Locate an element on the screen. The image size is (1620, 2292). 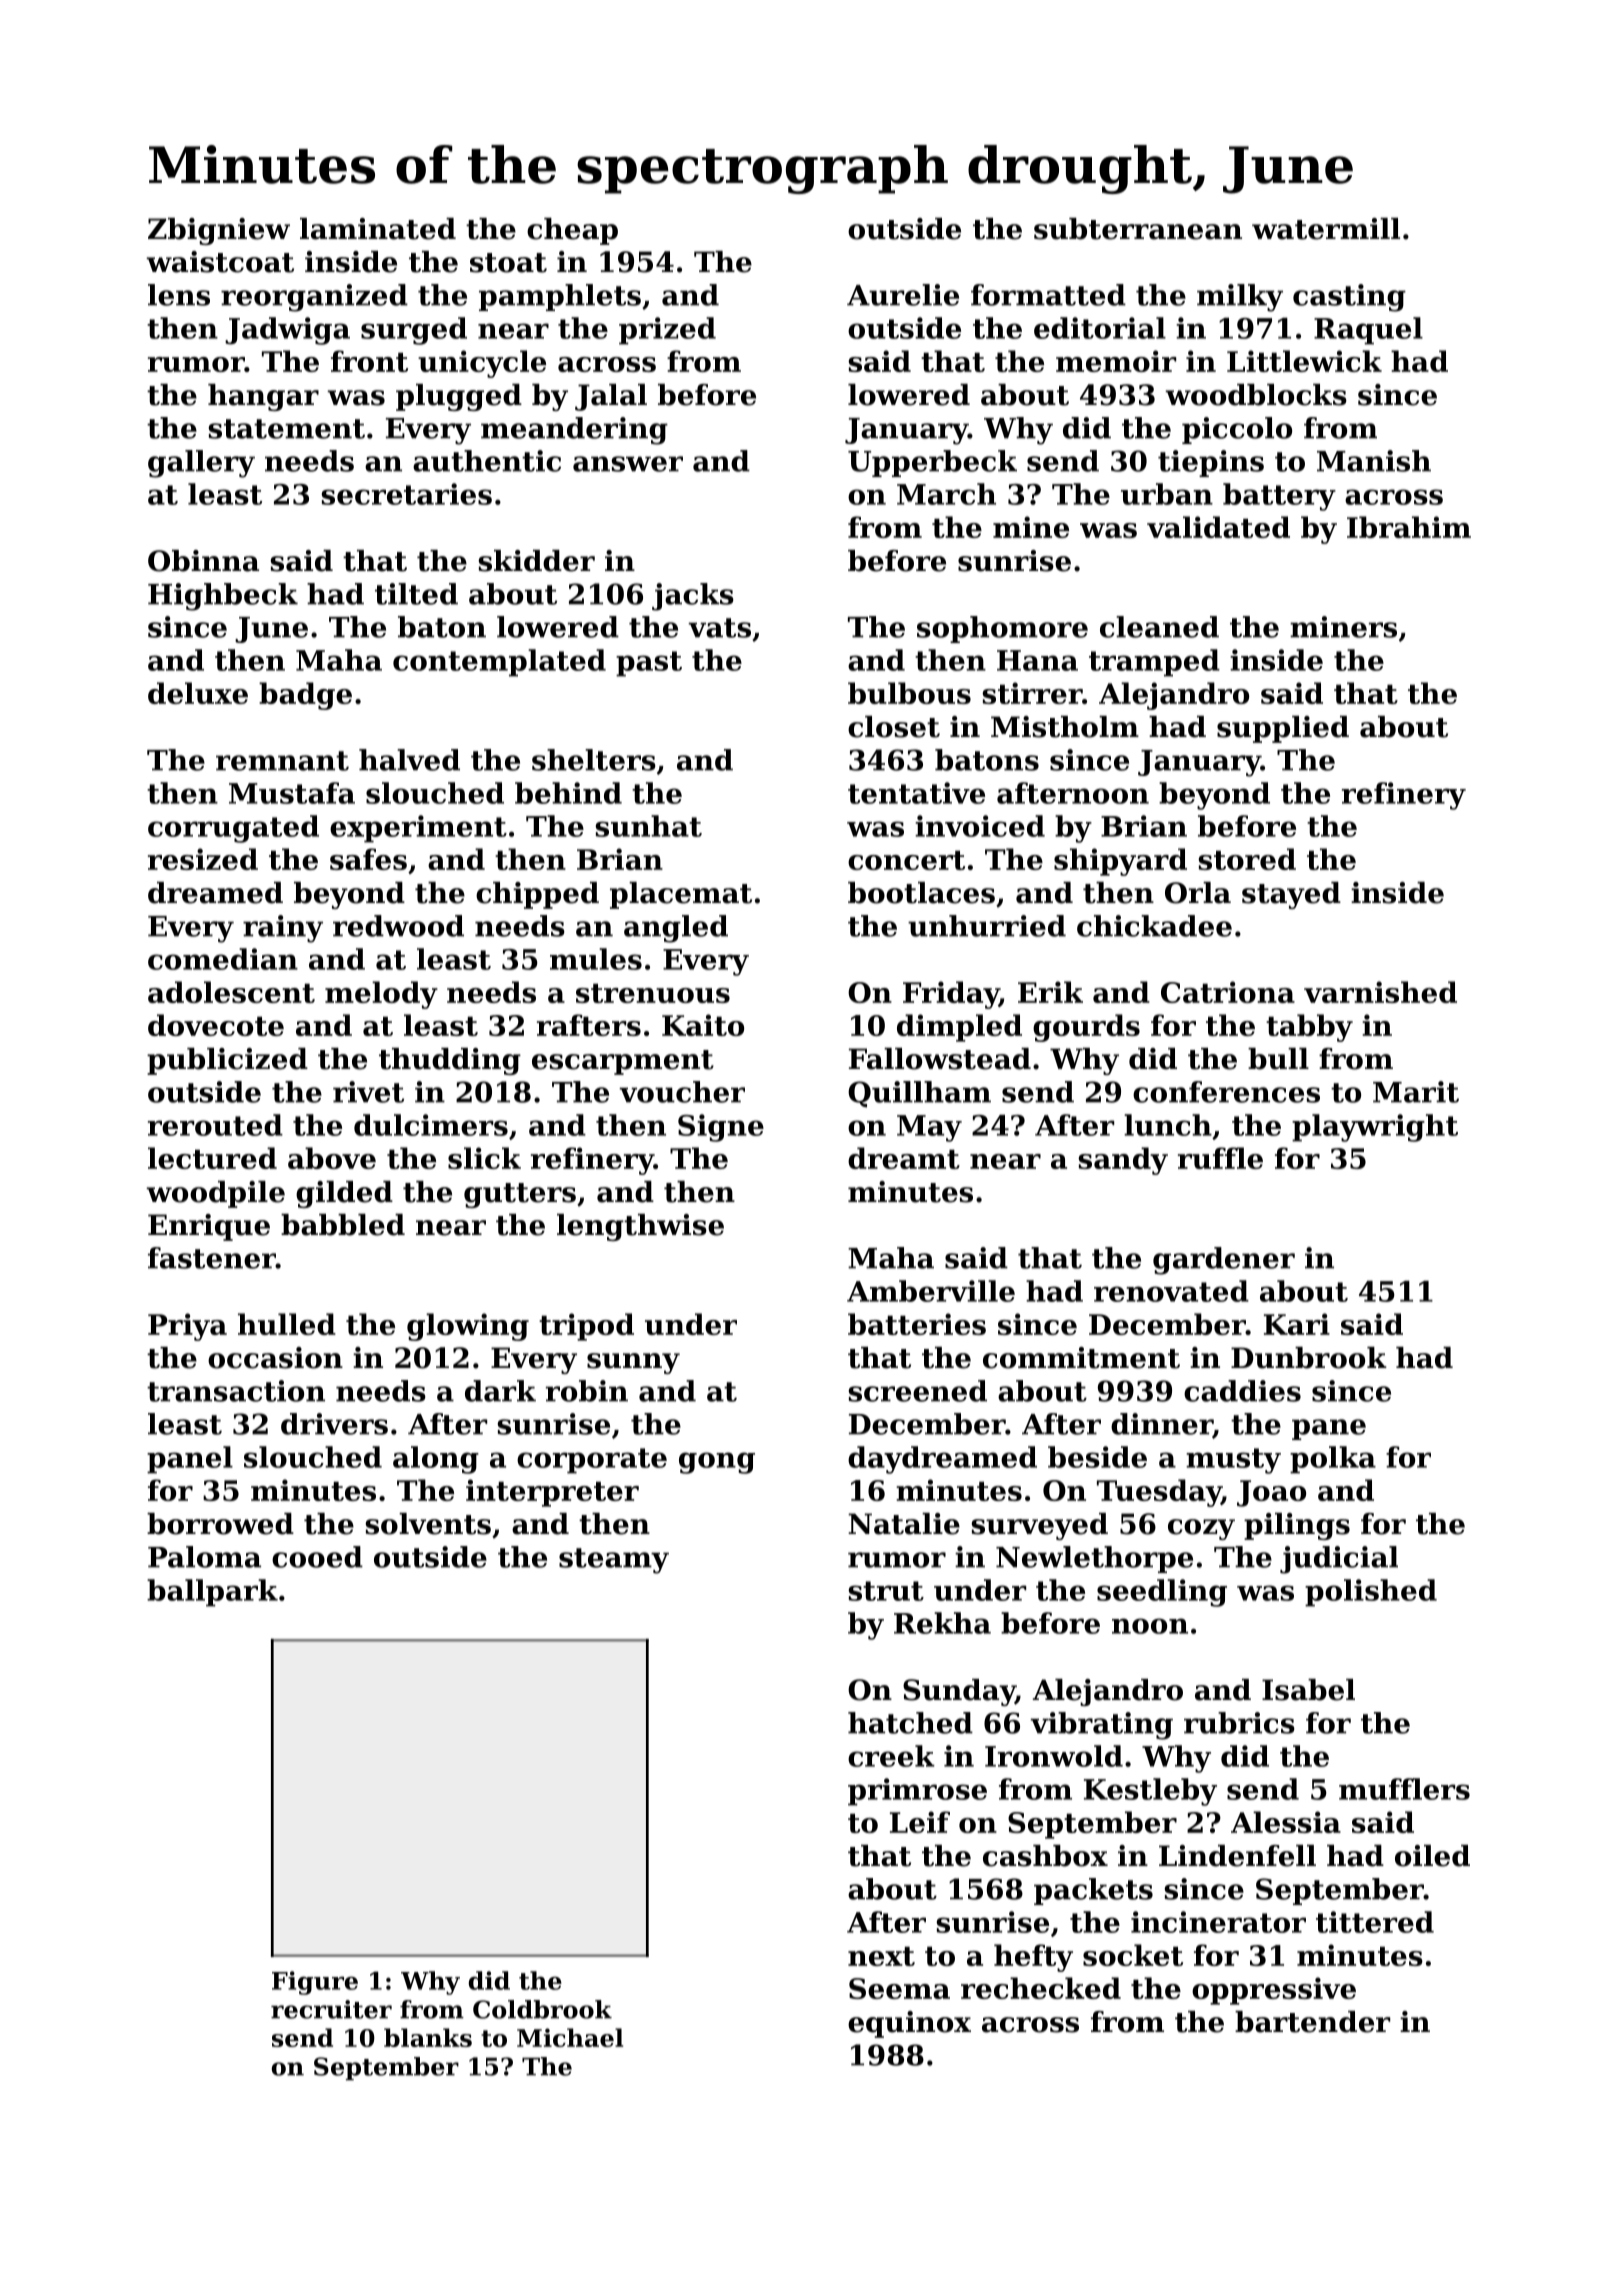
recruiter is located at coordinates (331, 2009).
